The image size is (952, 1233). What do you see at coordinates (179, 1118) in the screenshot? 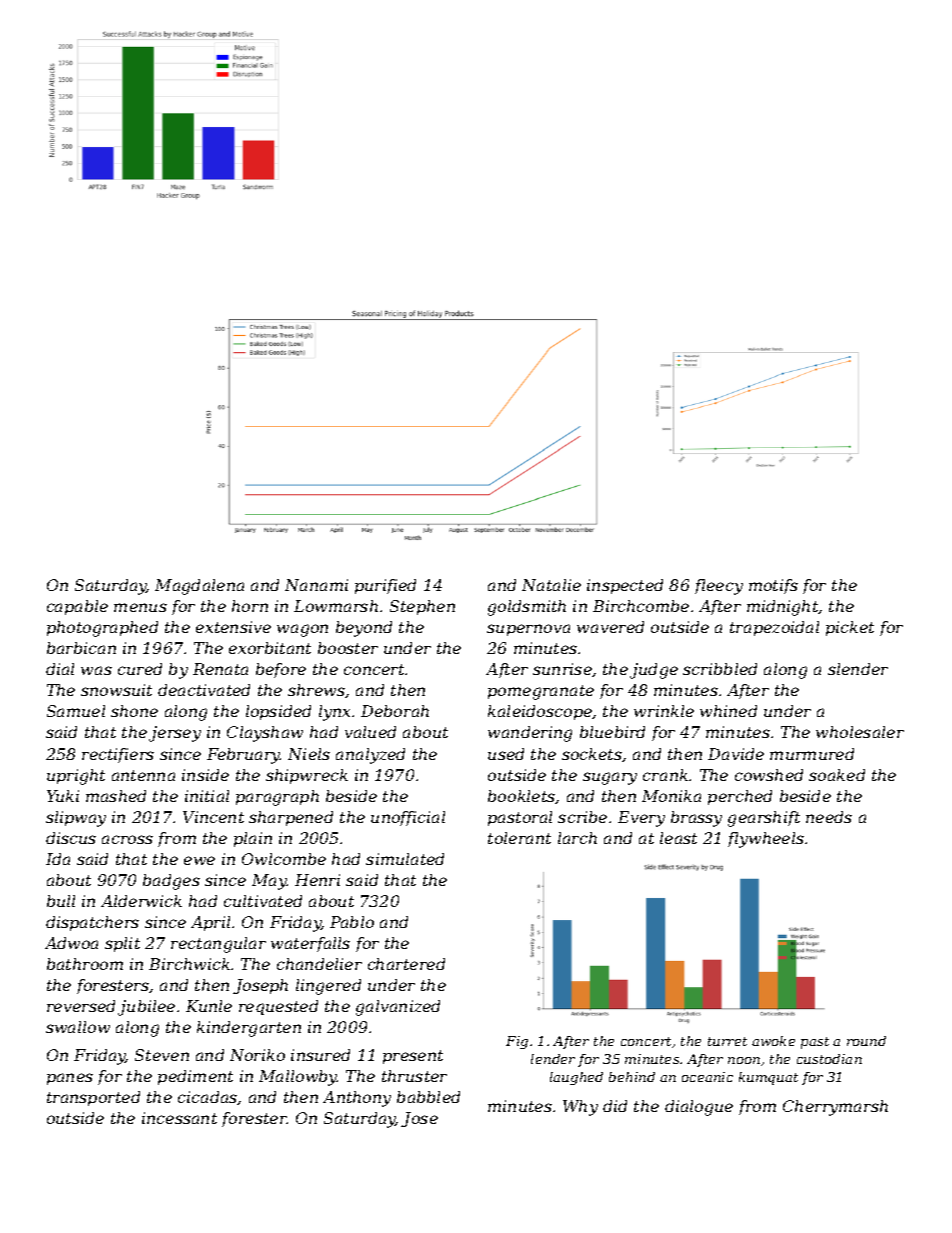
I see `incessant` at bounding box center [179, 1118].
